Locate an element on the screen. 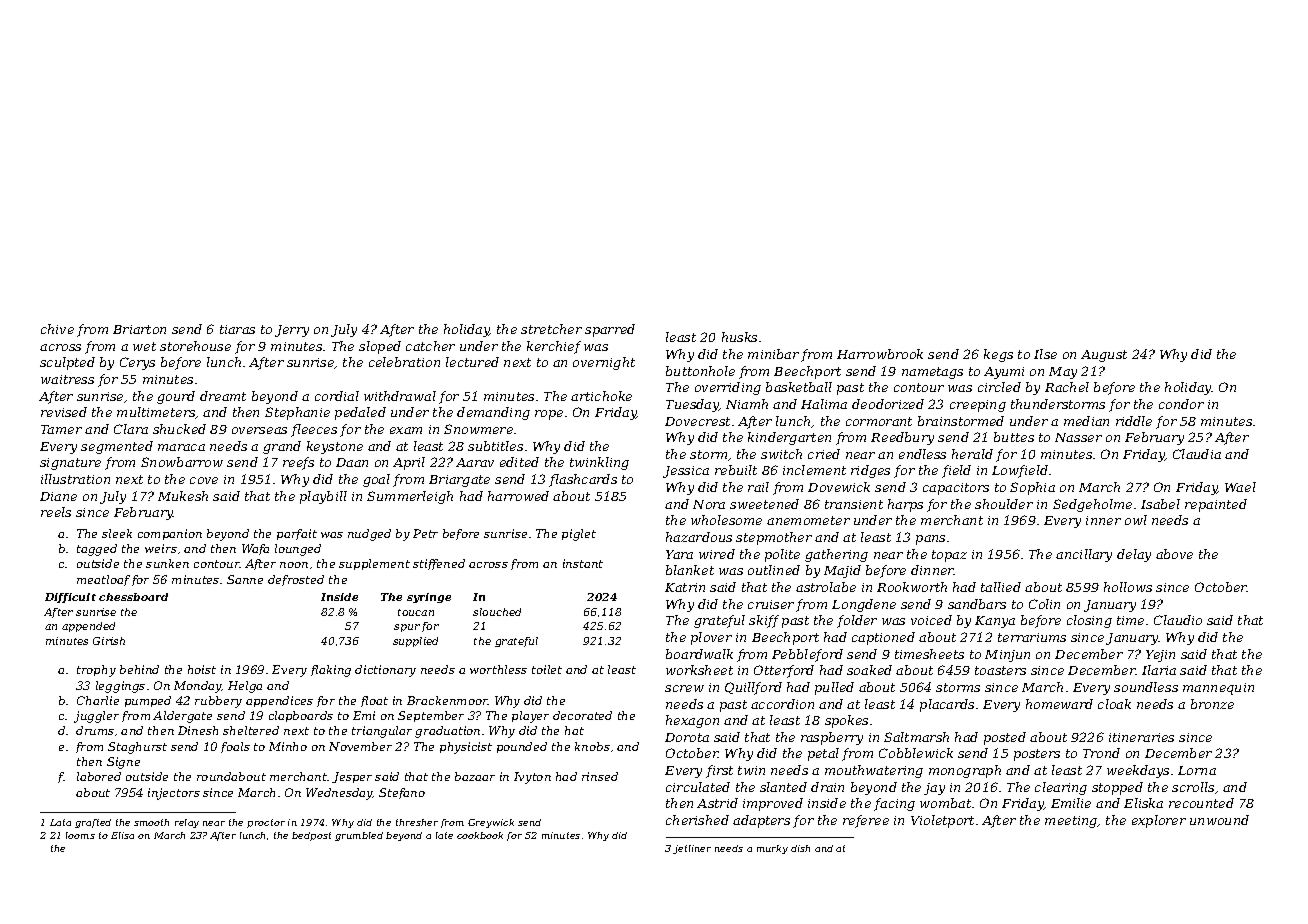 The height and width of the screenshot is (924, 1308). August is located at coordinates (1104, 356).
